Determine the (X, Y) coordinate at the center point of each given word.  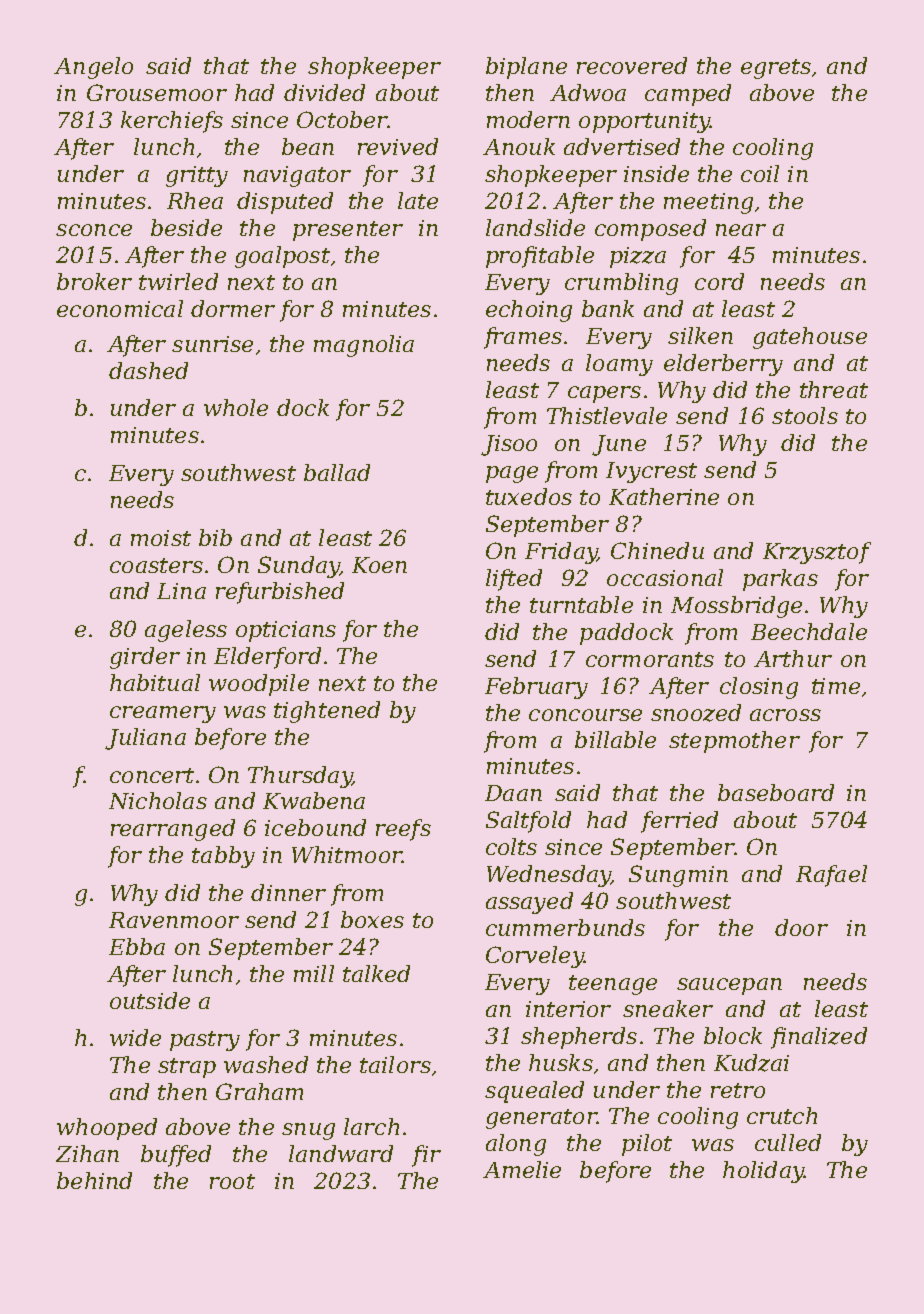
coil (760, 173)
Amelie (522, 1169)
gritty (197, 176)
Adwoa (588, 92)
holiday (763, 1172)
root (232, 1181)
